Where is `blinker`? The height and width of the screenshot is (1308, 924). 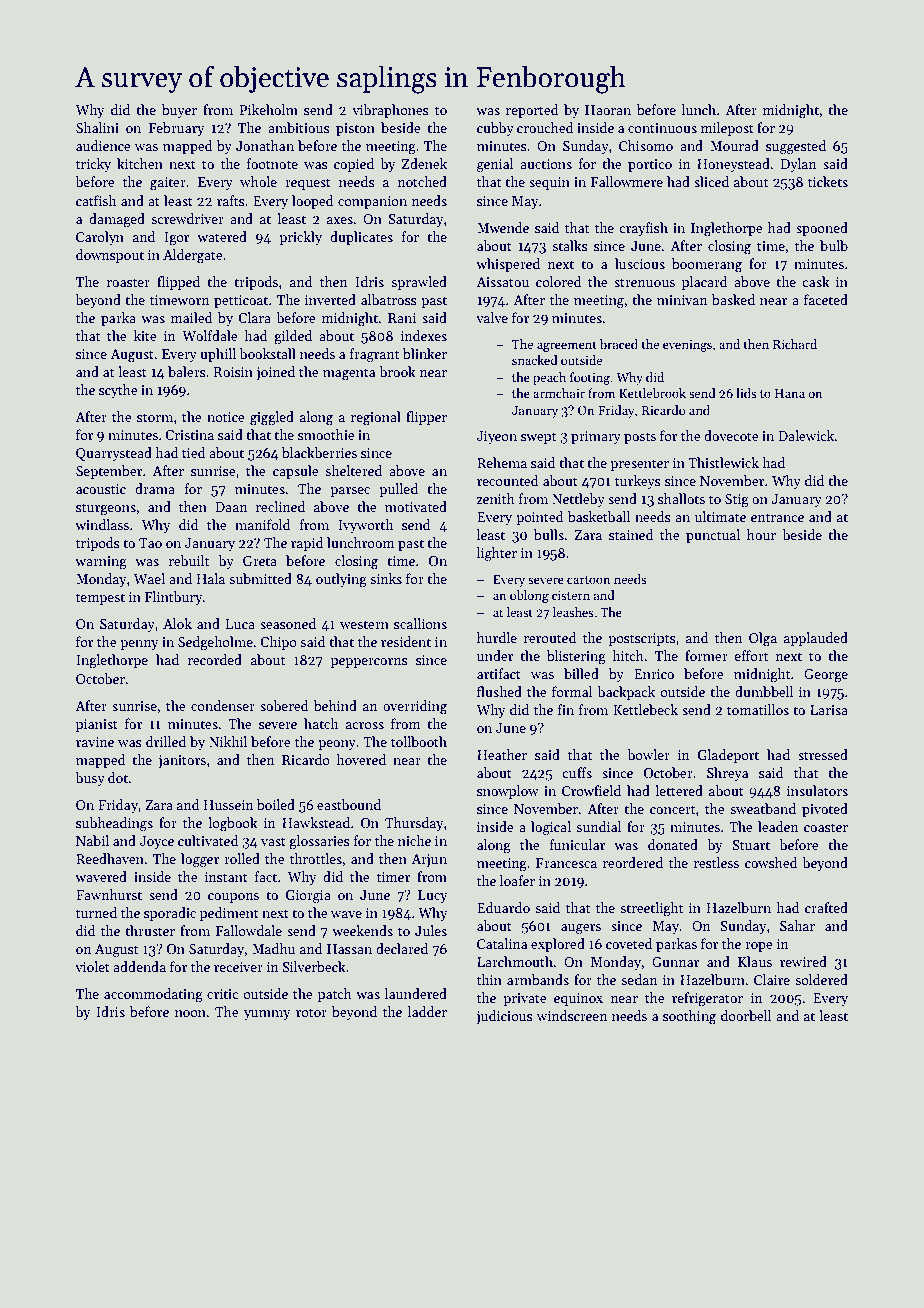
blinker is located at coordinates (425, 353).
